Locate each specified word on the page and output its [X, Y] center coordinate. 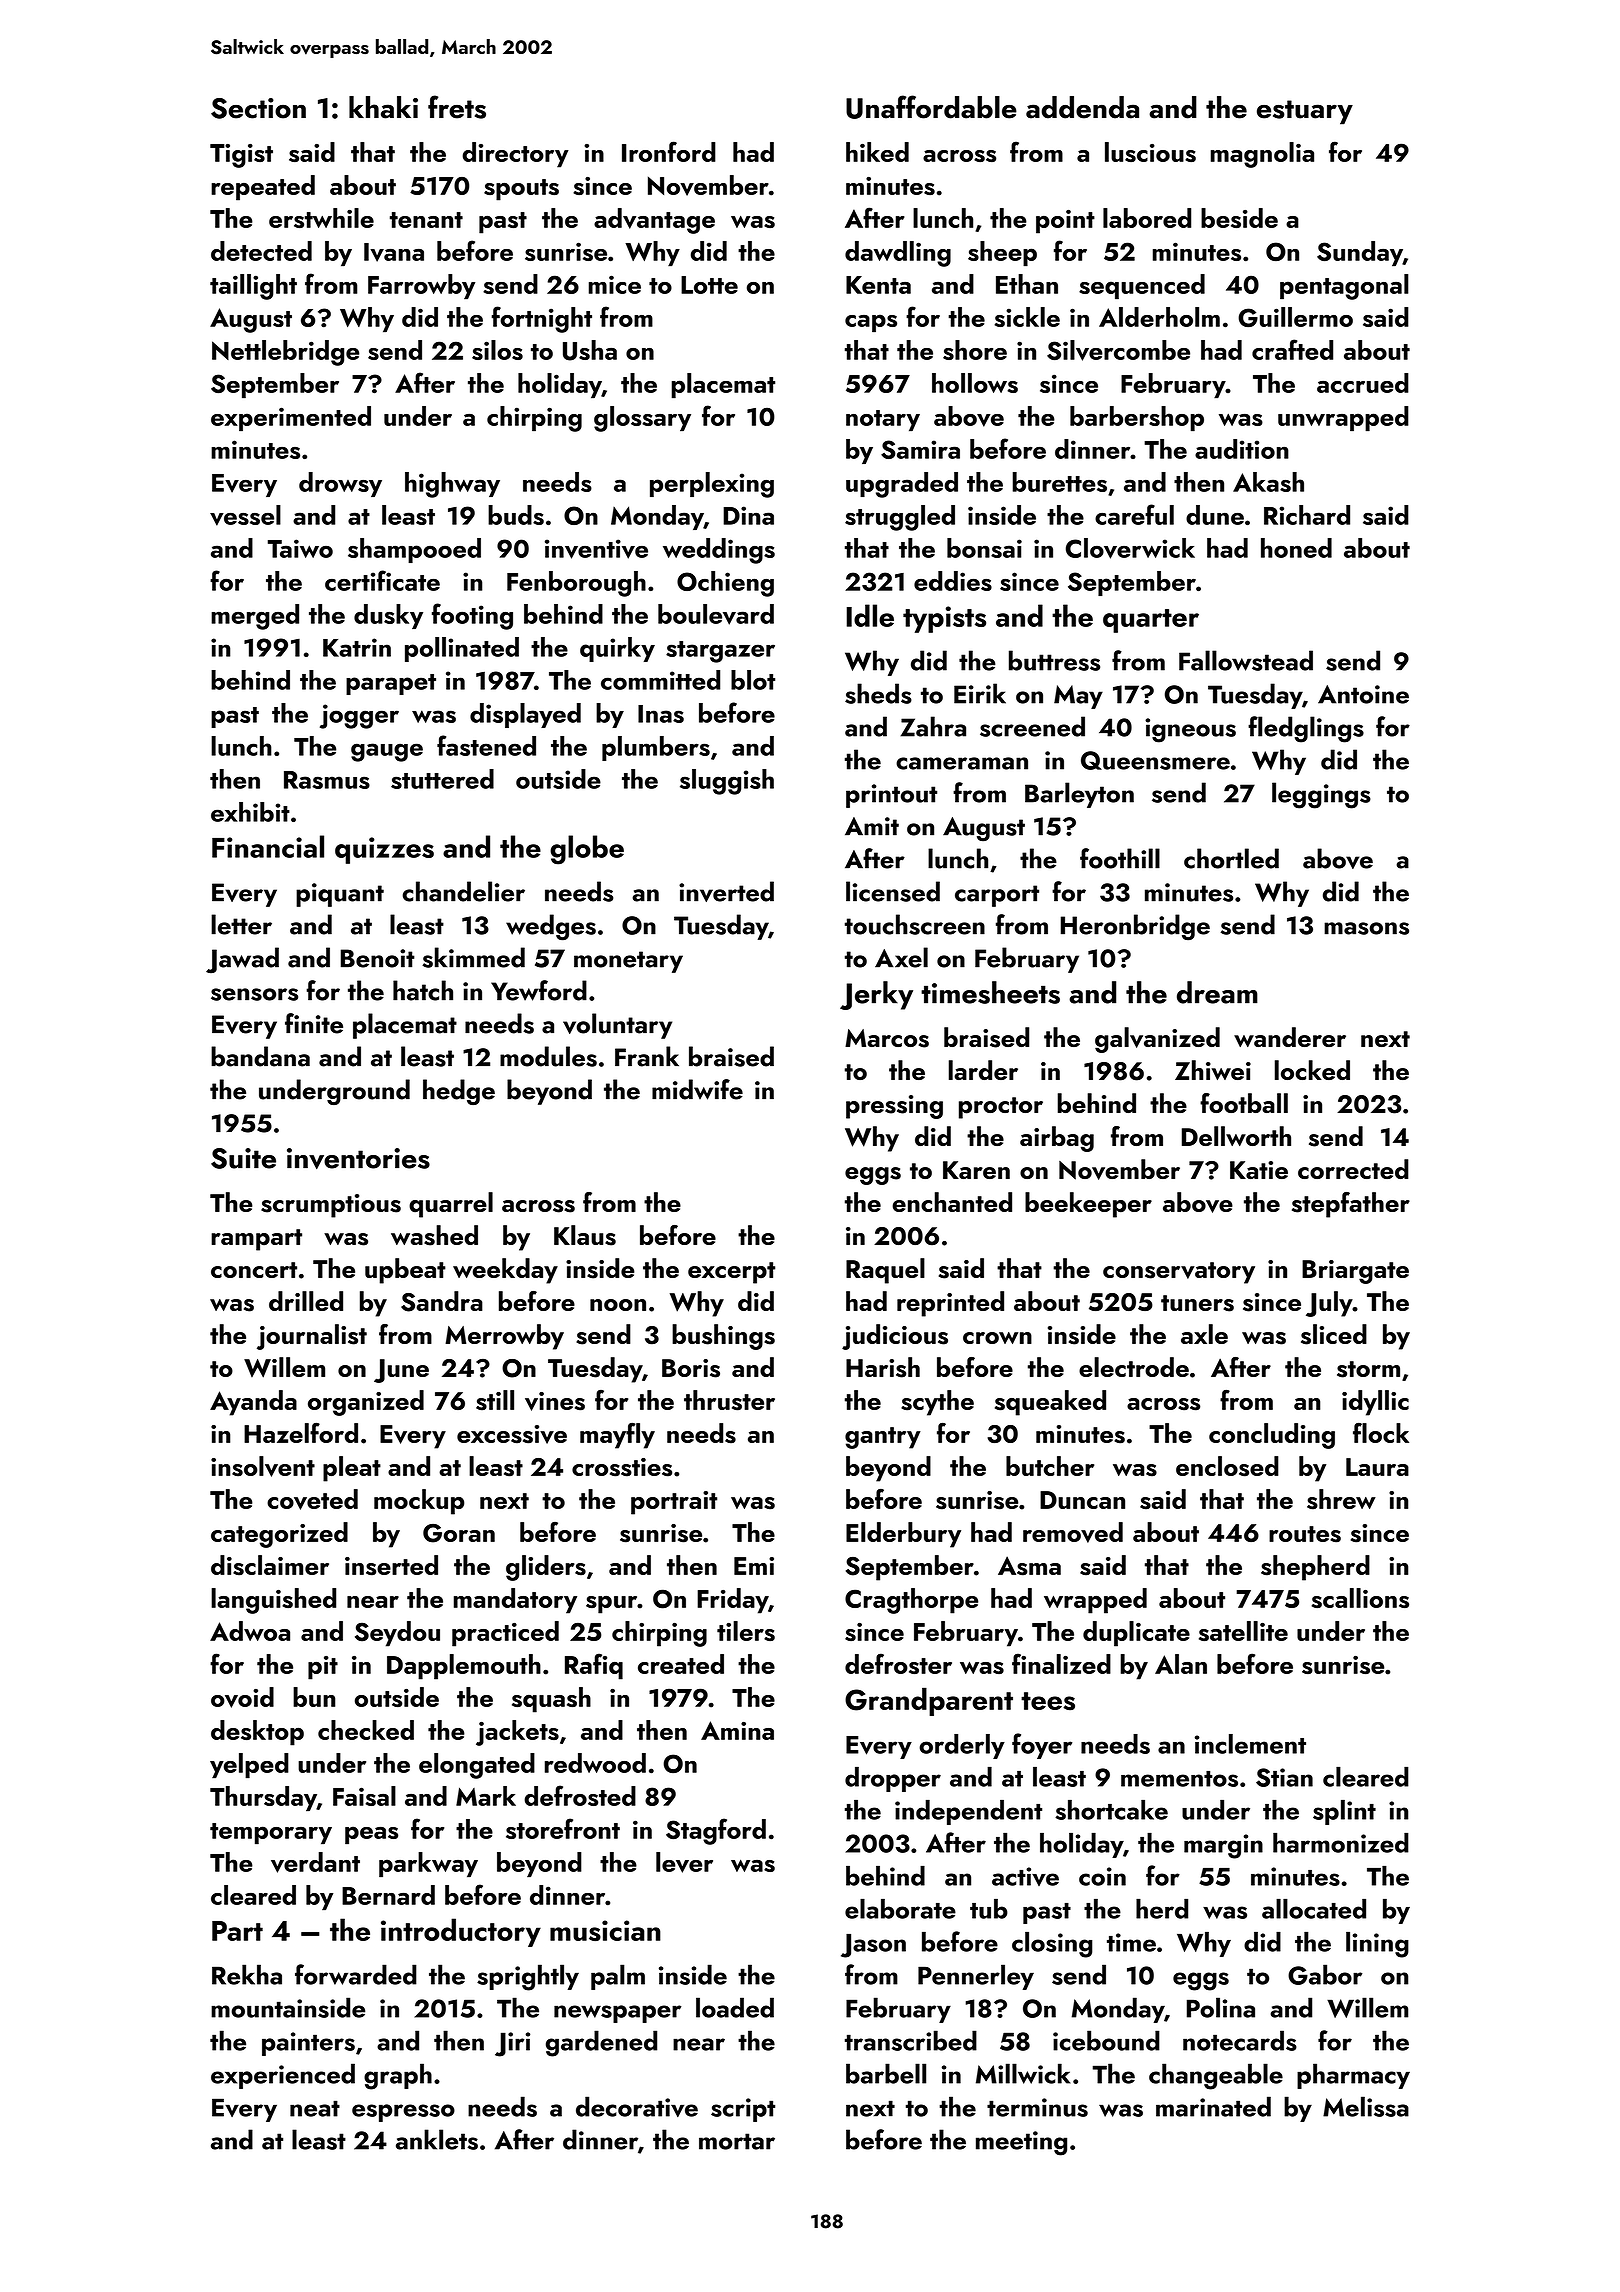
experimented [291, 418]
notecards [1240, 2040]
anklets [437, 2139]
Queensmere [1155, 760]
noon [618, 1305]
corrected [1353, 1169]
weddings [719, 551]
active [1025, 1876]
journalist [312, 1337]
